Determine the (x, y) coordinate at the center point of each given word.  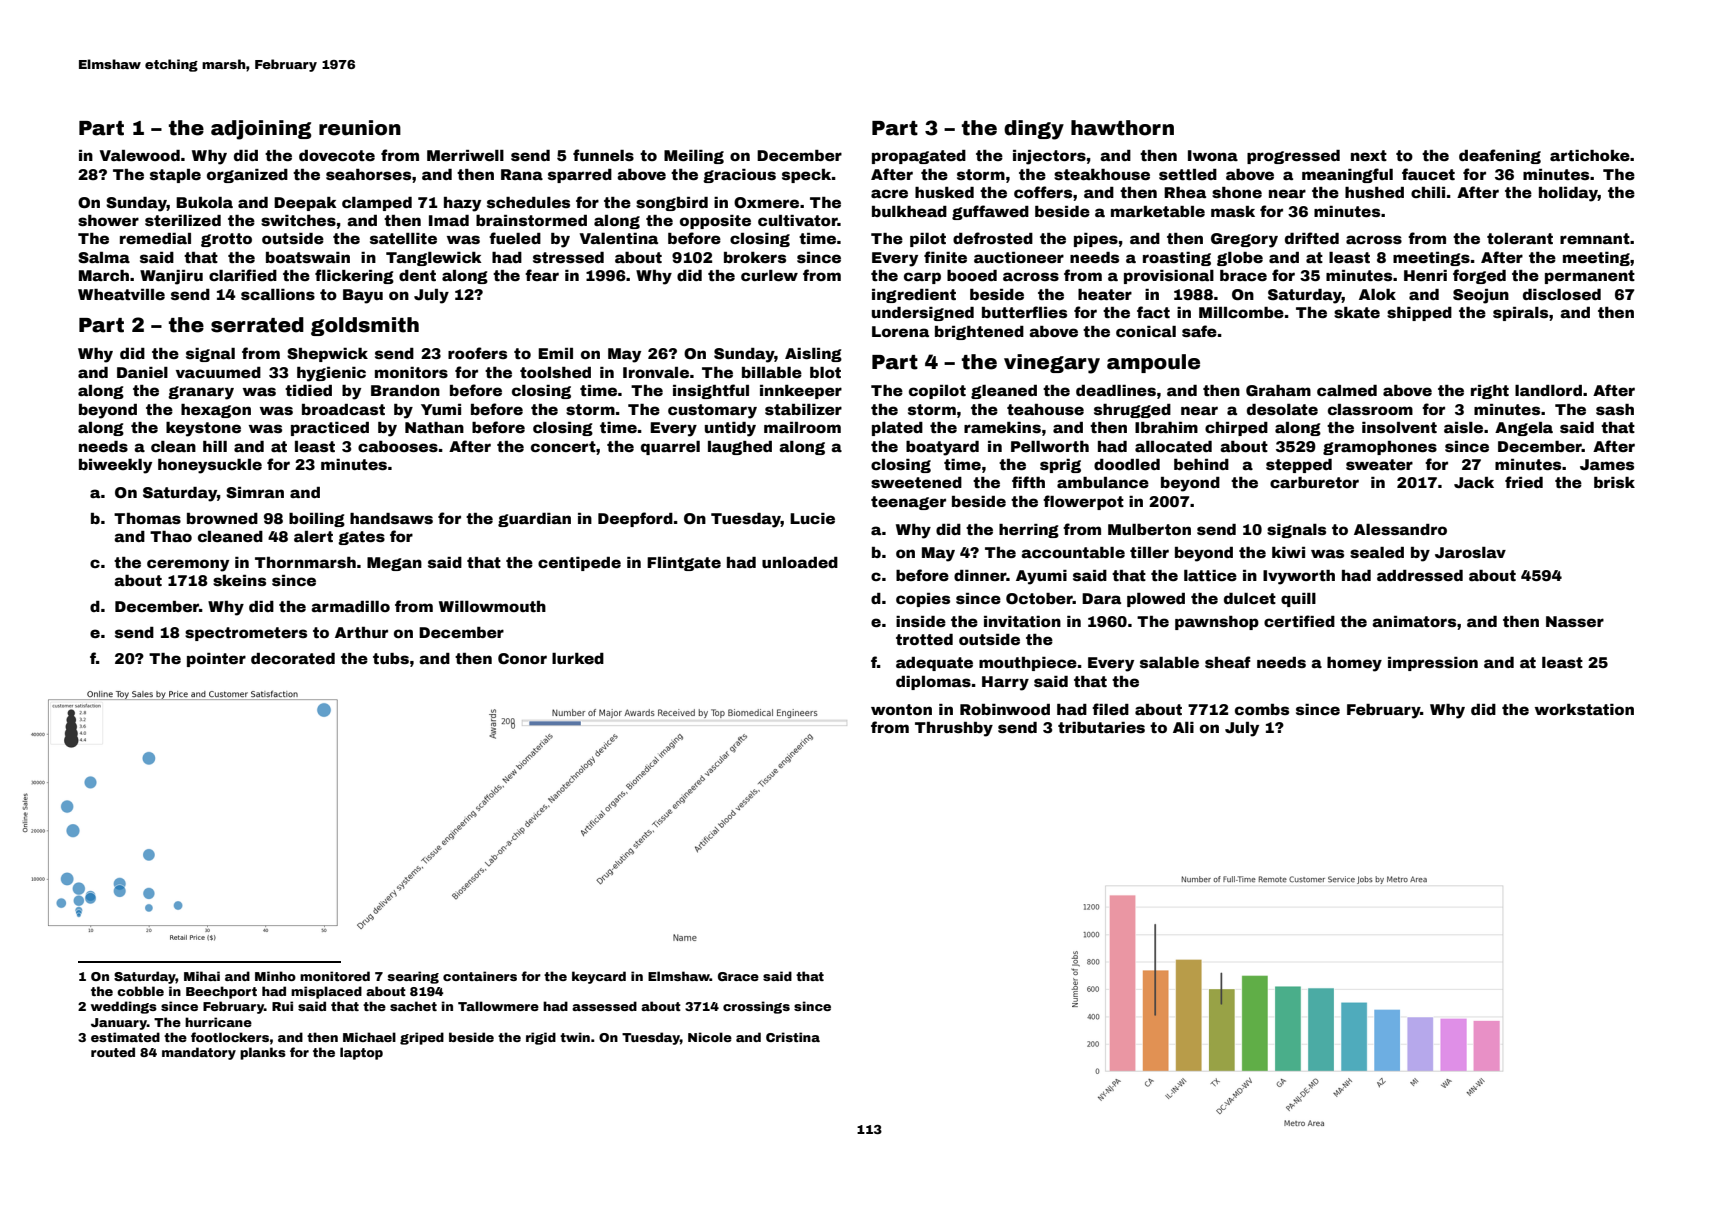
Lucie (812, 518)
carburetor (1314, 482)
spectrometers (246, 634)
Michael (369, 1037)
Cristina (793, 1037)
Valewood (139, 155)
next (1369, 155)
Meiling (694, 157)
